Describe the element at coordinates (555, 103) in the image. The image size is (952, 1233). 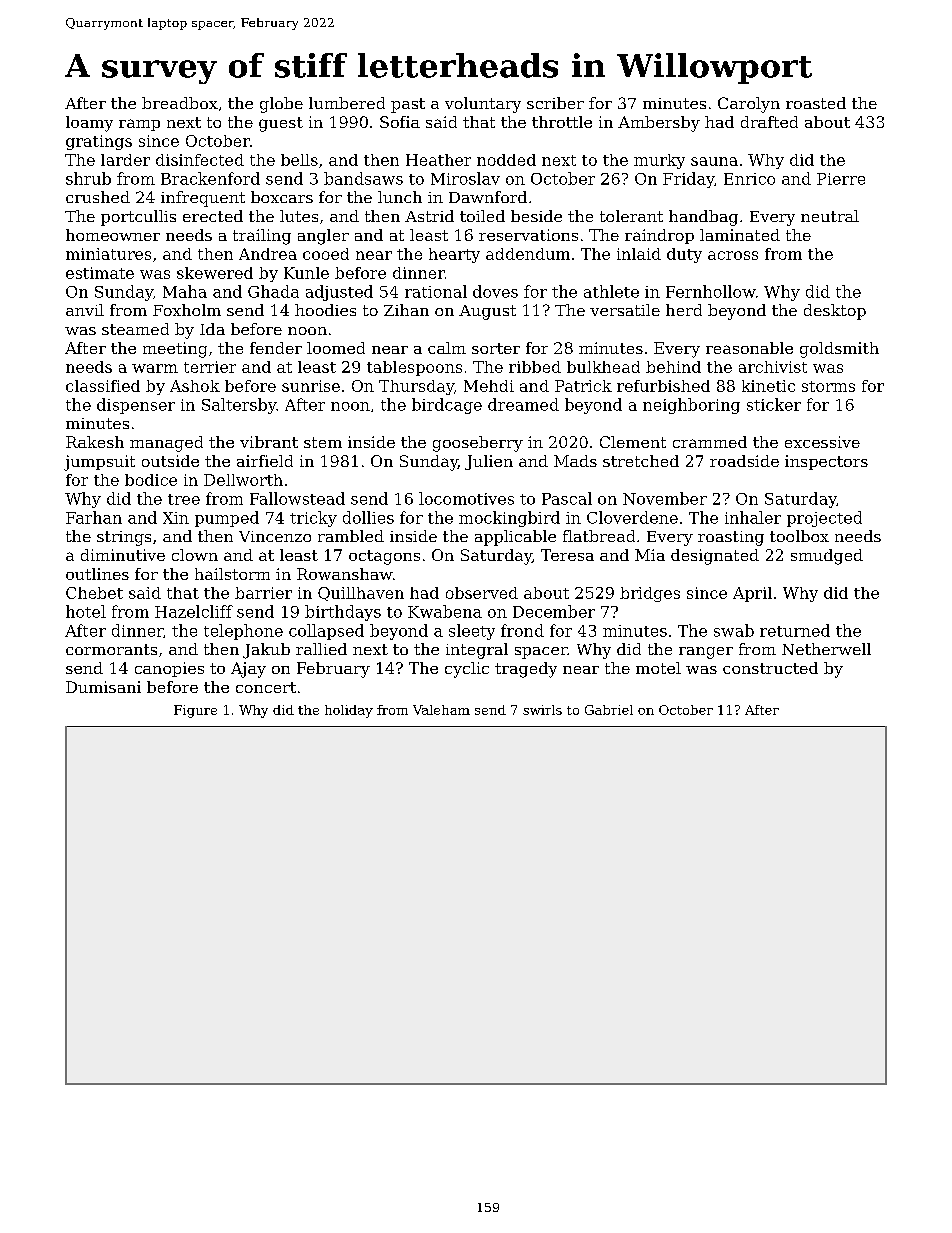
I see `scriber` at that location.
